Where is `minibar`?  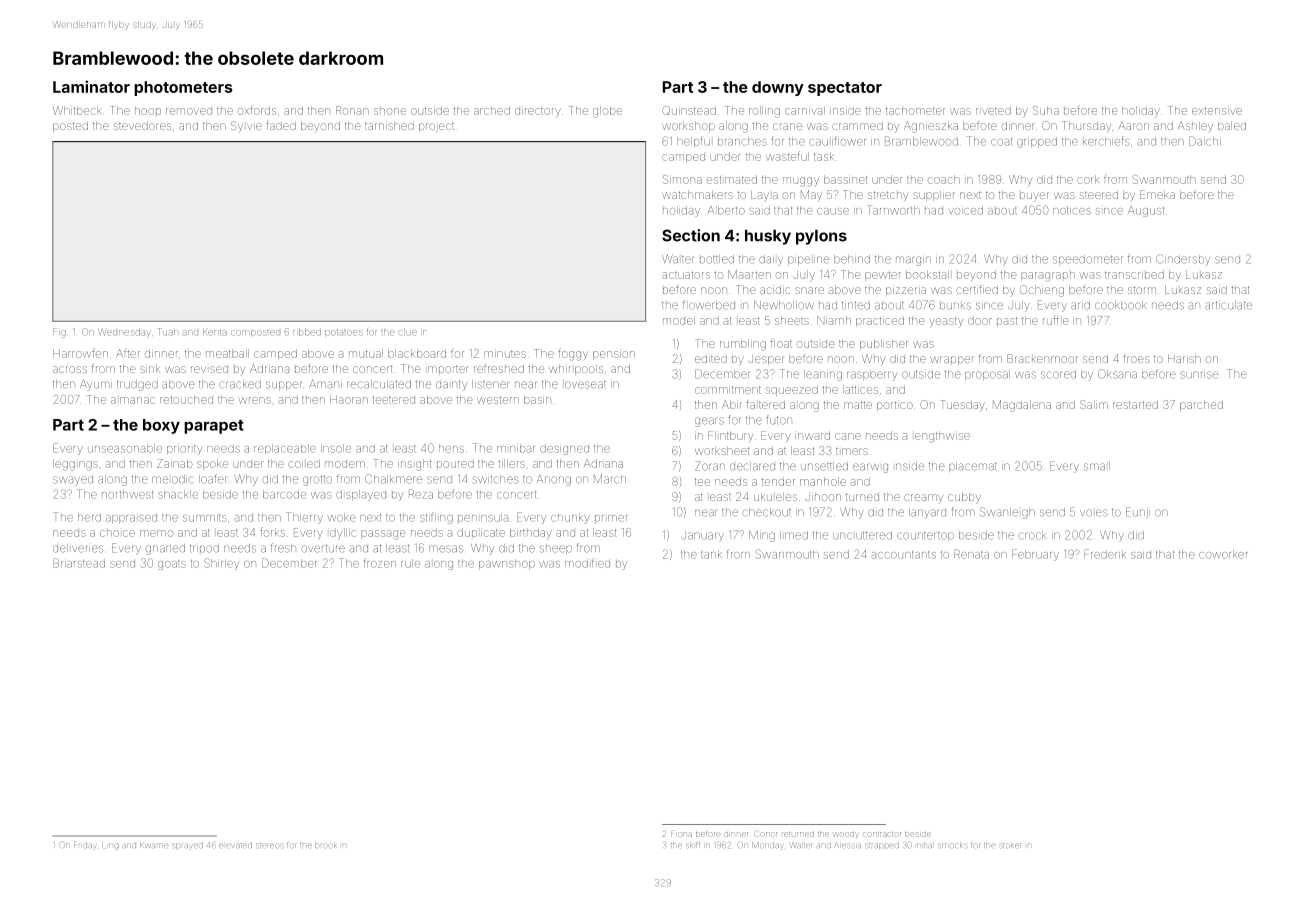
minibar is located at coordinates (516, 448).
